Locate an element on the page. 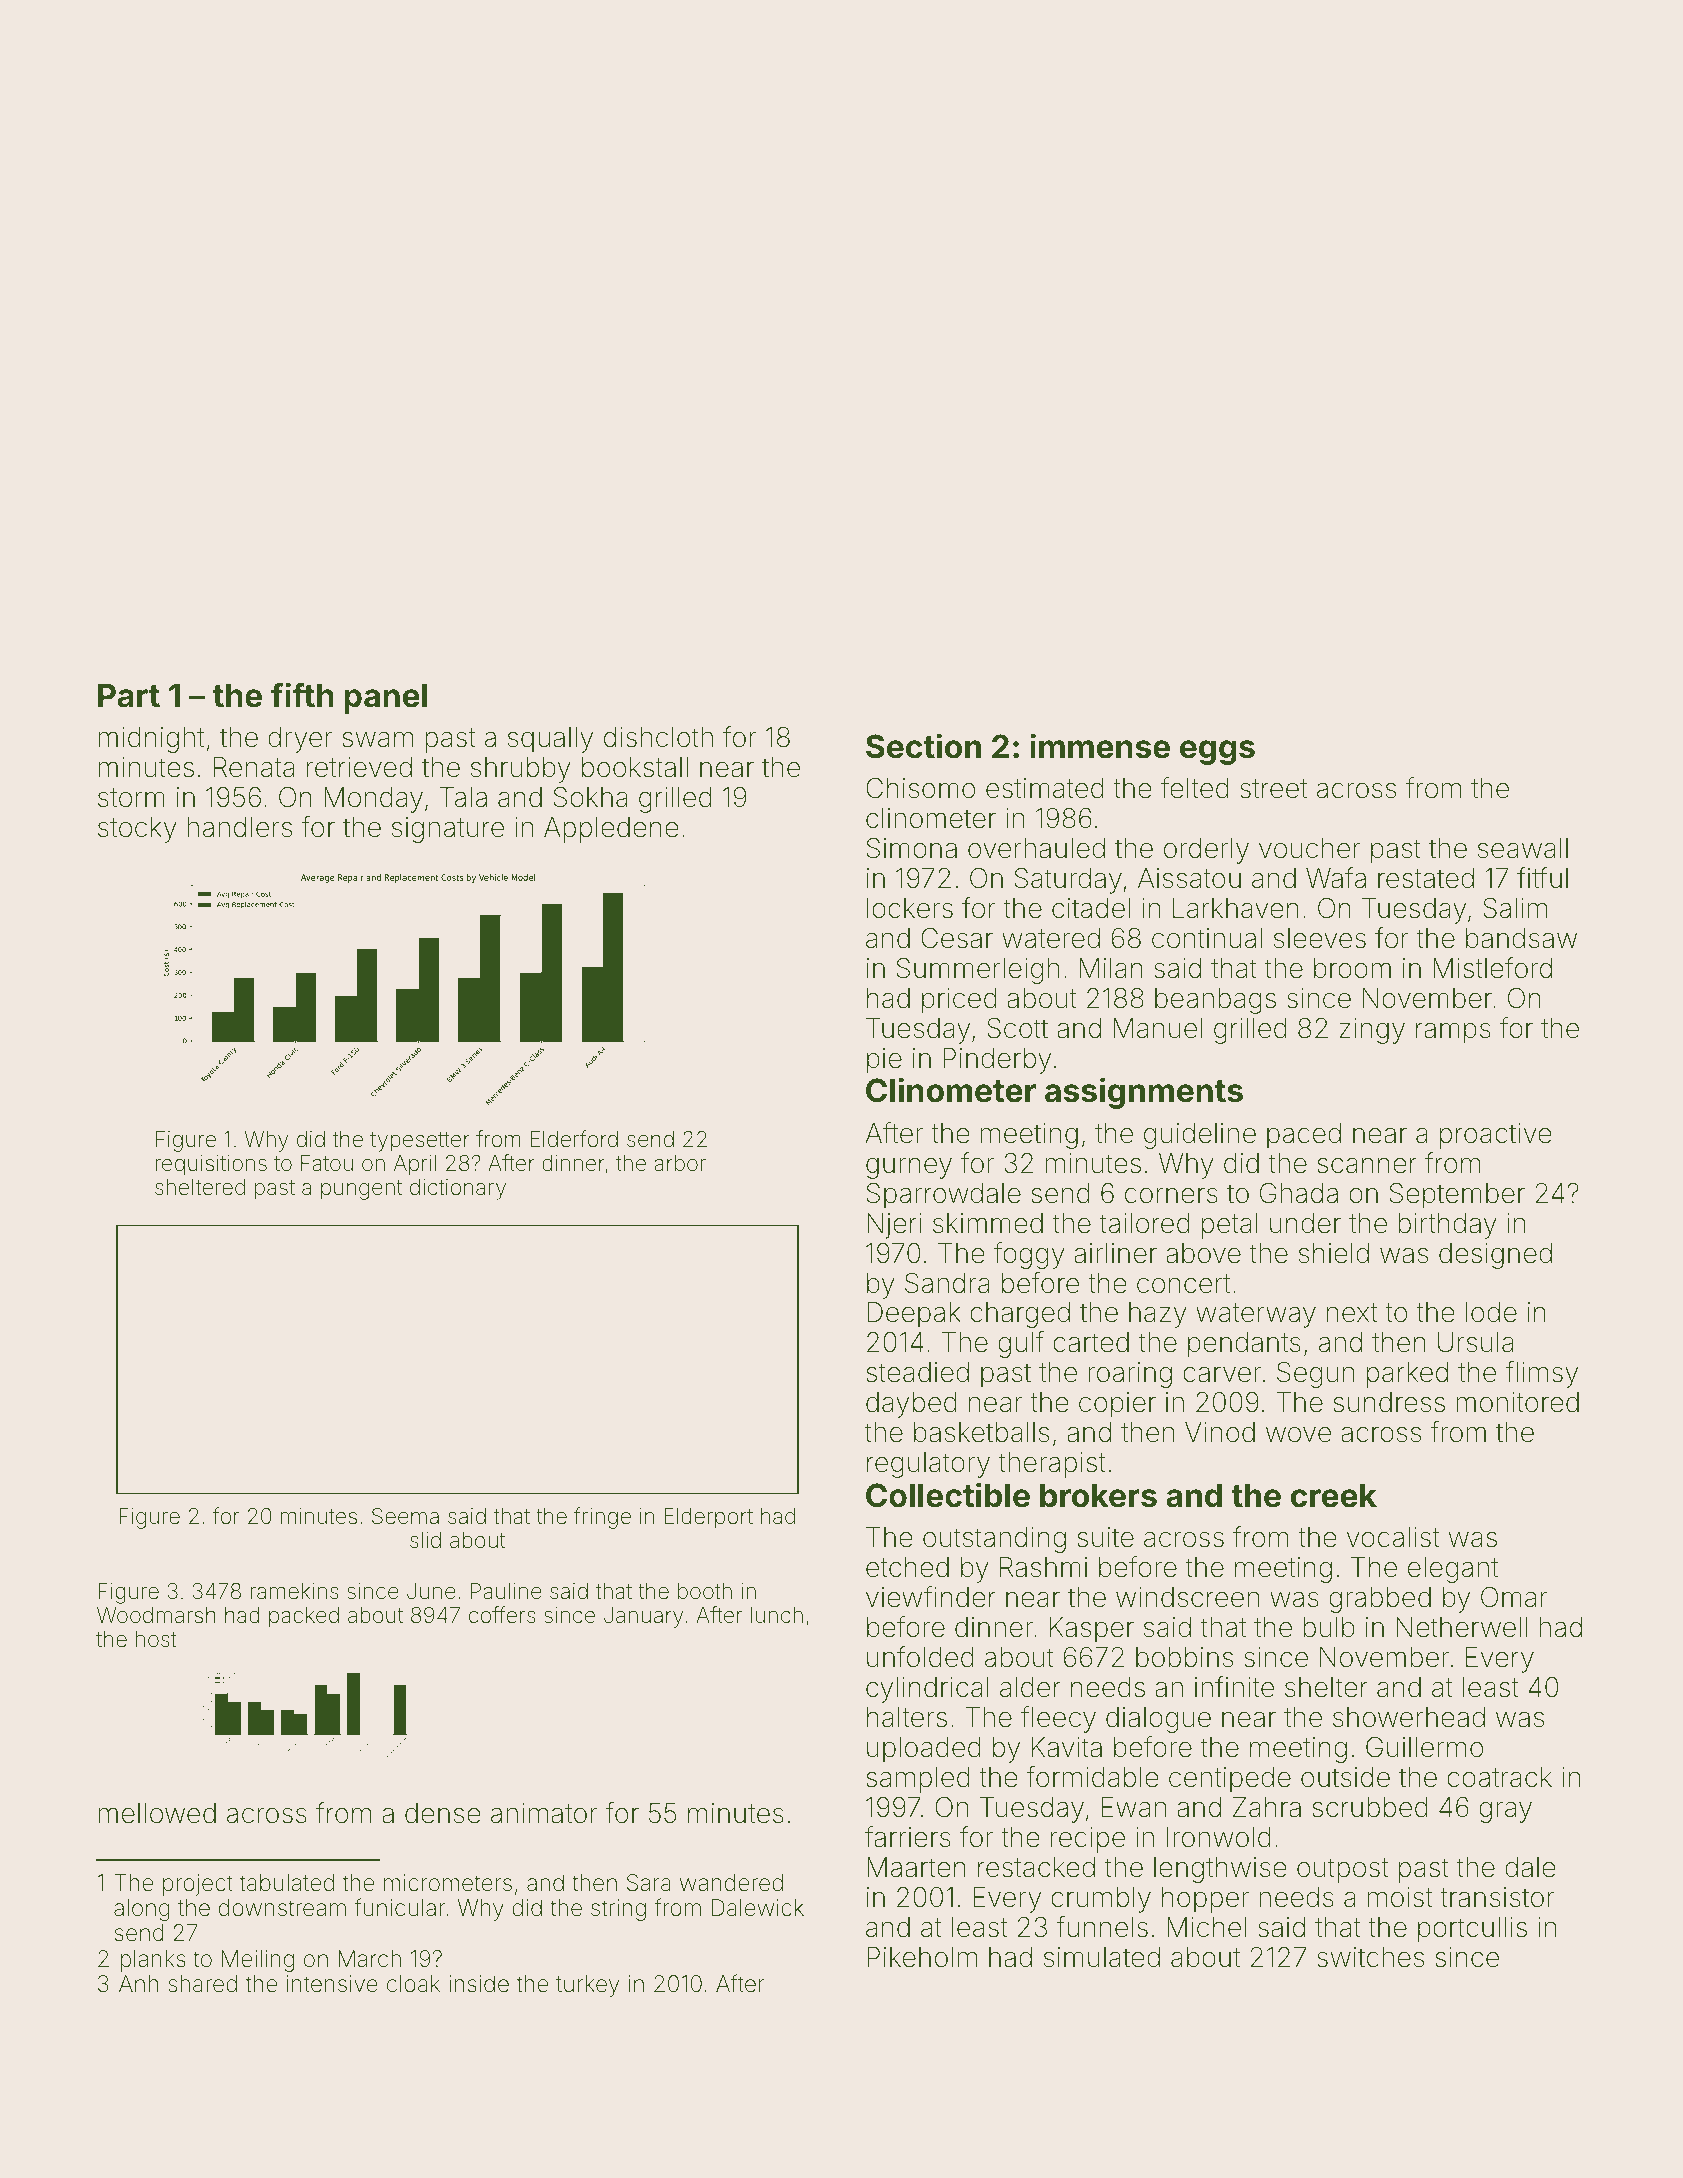  host is located at coordinates (156, 1639).
